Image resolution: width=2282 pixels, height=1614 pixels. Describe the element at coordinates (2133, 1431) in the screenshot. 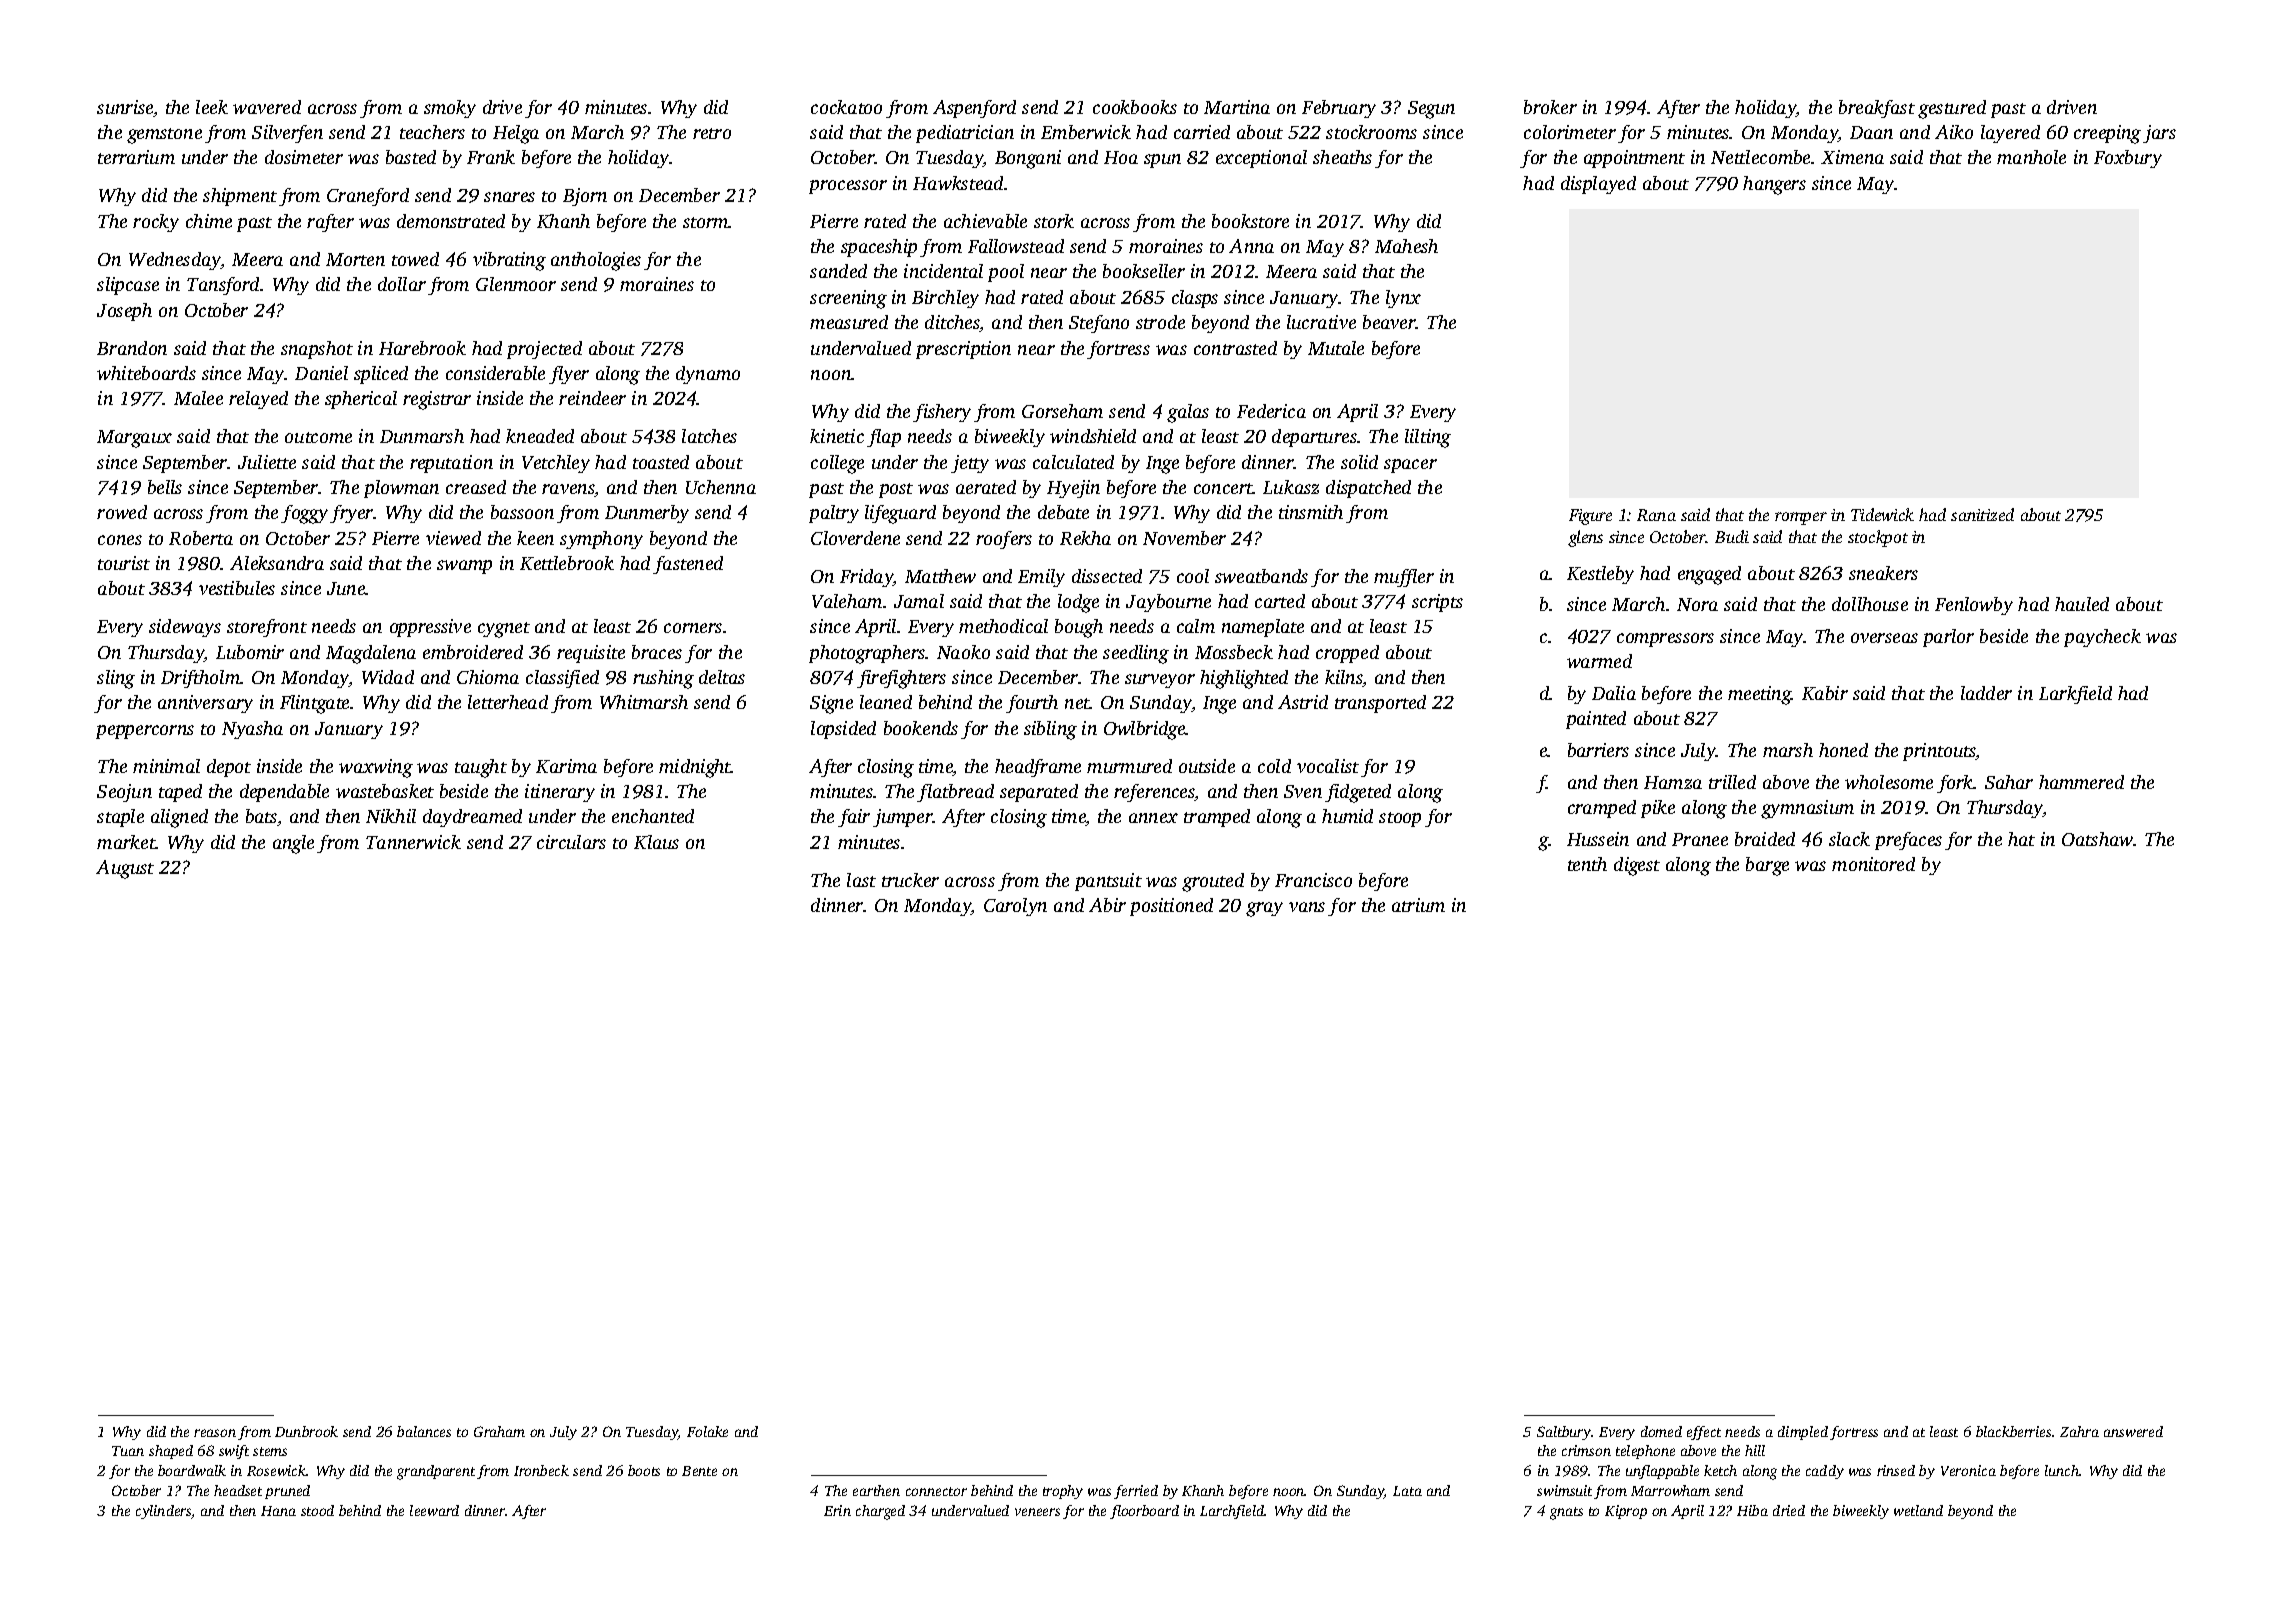

I see `answered` at that location.
